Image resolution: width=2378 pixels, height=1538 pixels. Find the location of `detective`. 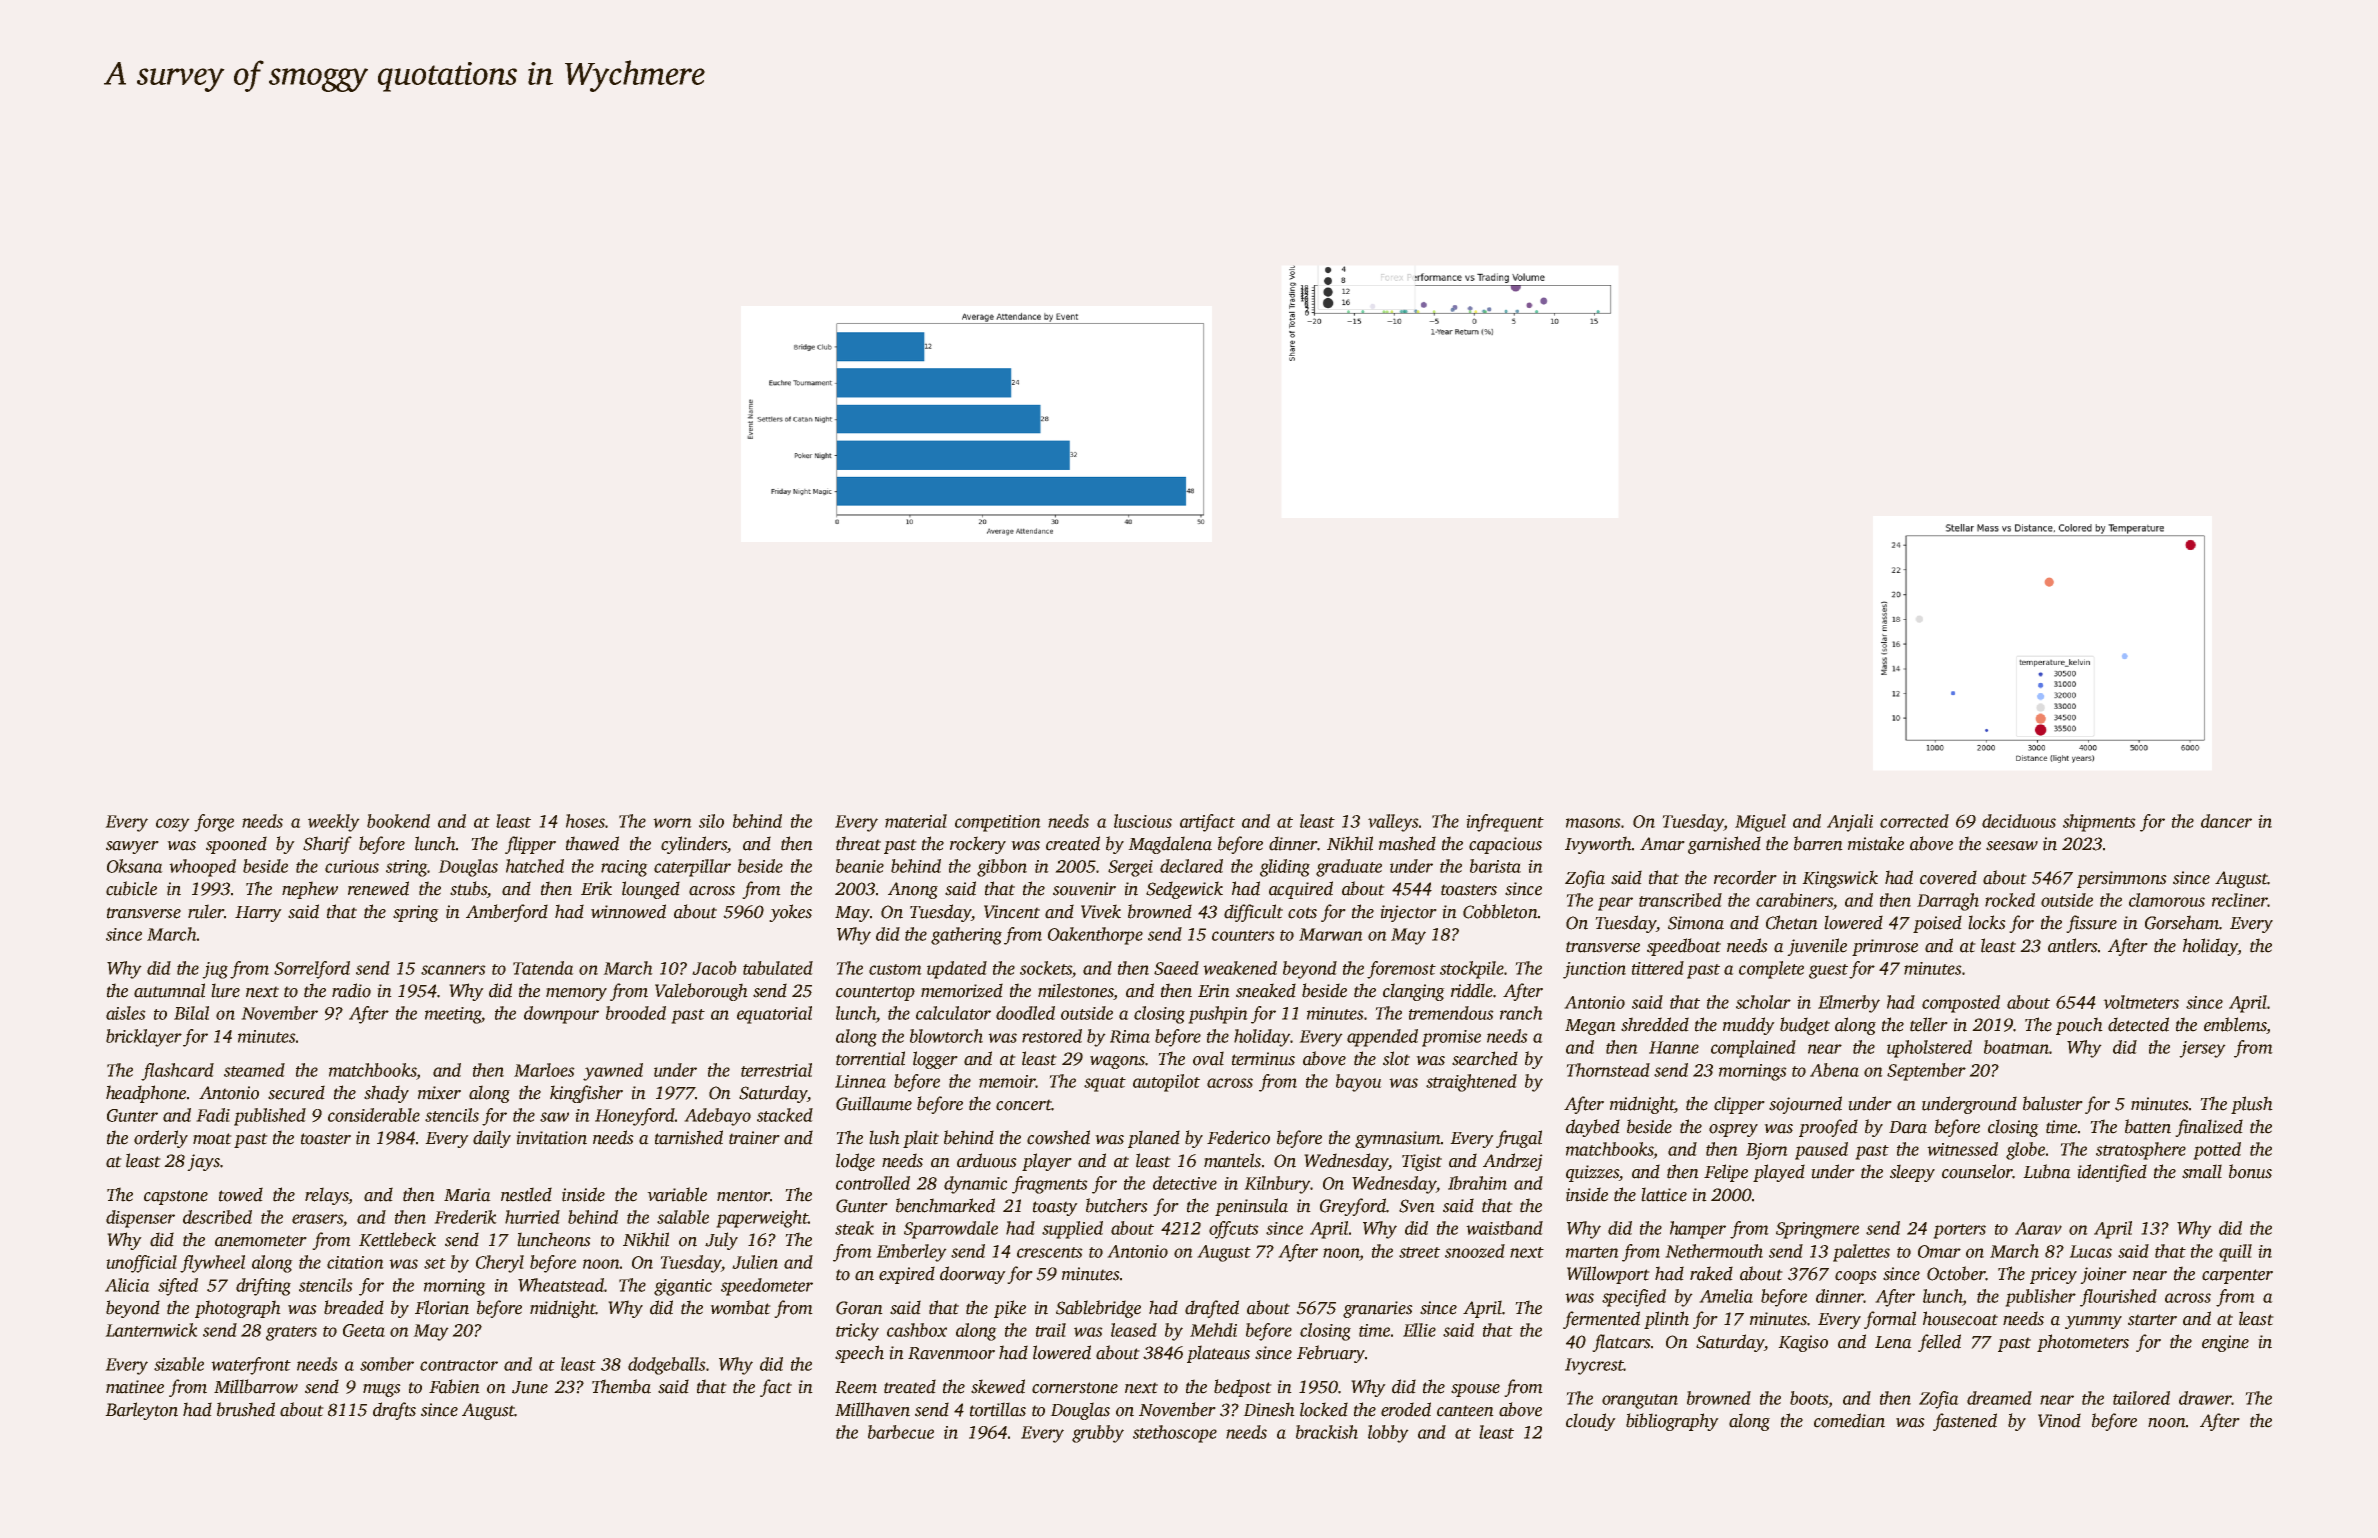

detective is located at coordinates (1185, 1183).
